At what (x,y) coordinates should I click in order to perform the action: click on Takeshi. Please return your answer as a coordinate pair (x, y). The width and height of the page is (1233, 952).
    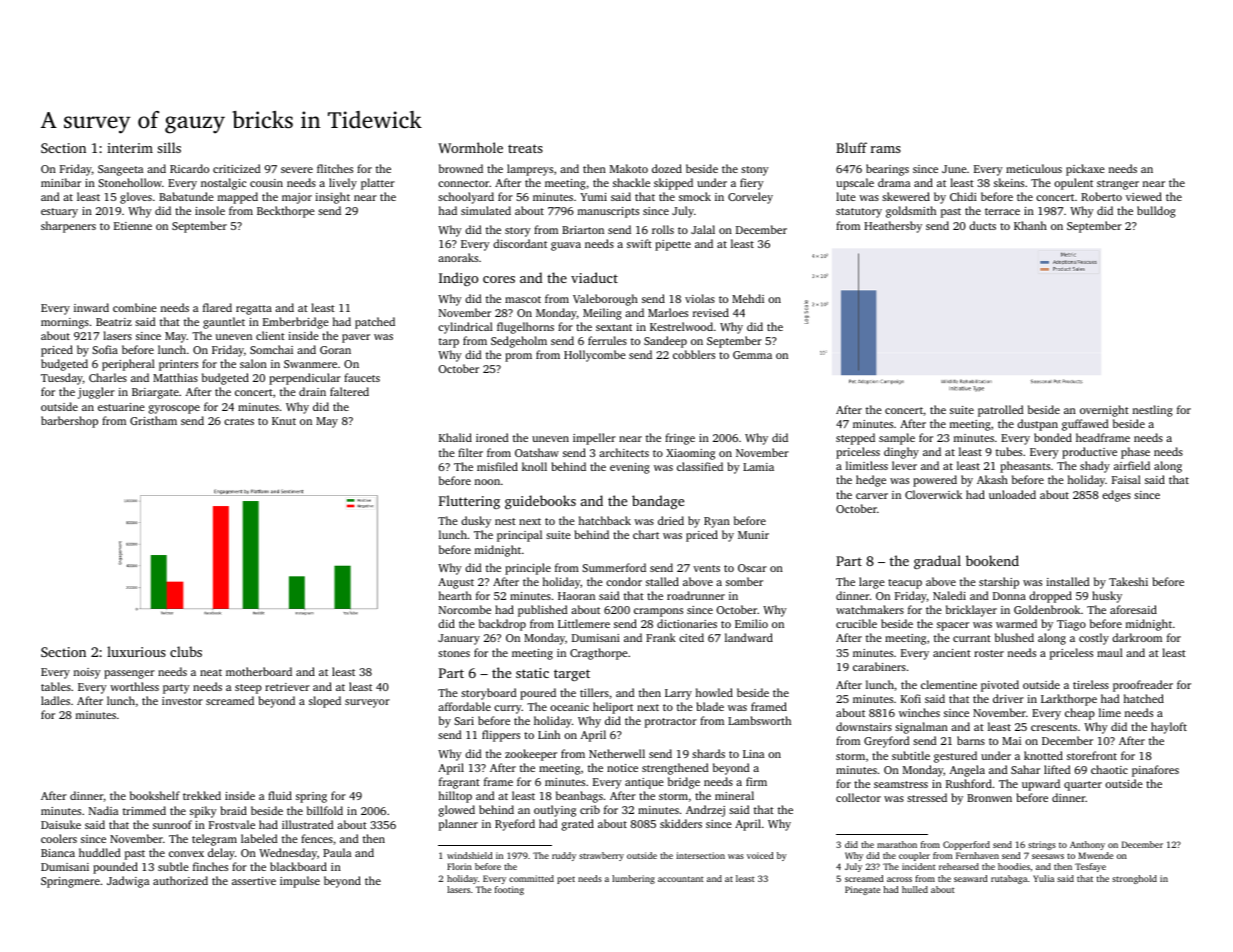
    Looking at the image, I should click on (1128, 581).
